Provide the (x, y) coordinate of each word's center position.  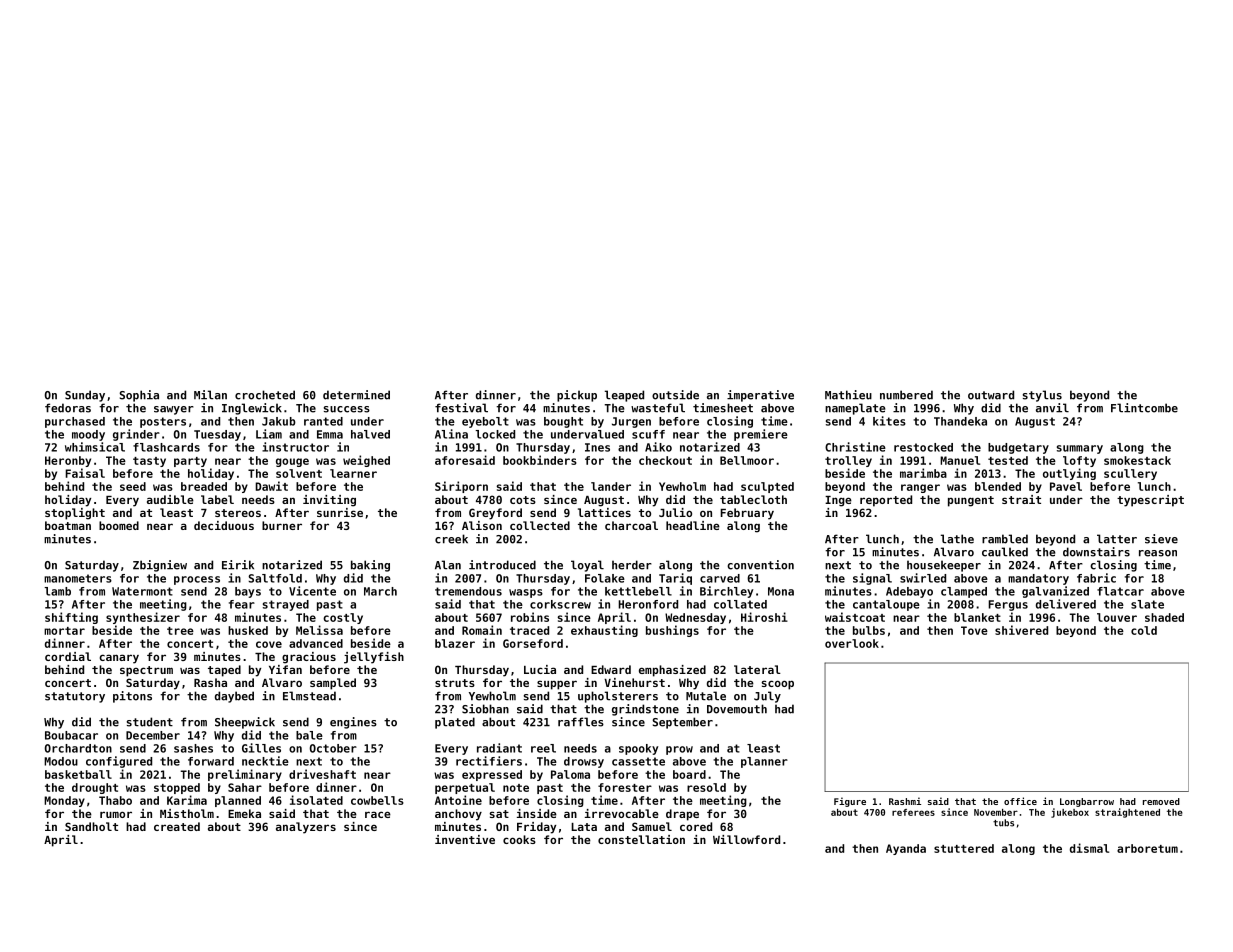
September (682, 723)
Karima (187, 800)
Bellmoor (747, 460)
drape (682, 815)
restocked (923, 447)
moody (88, 435)
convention (760, 565)
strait (1021, 499)
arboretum (1147, 848)
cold (1144, 630)
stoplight (75, 514)
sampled (333, 684)
